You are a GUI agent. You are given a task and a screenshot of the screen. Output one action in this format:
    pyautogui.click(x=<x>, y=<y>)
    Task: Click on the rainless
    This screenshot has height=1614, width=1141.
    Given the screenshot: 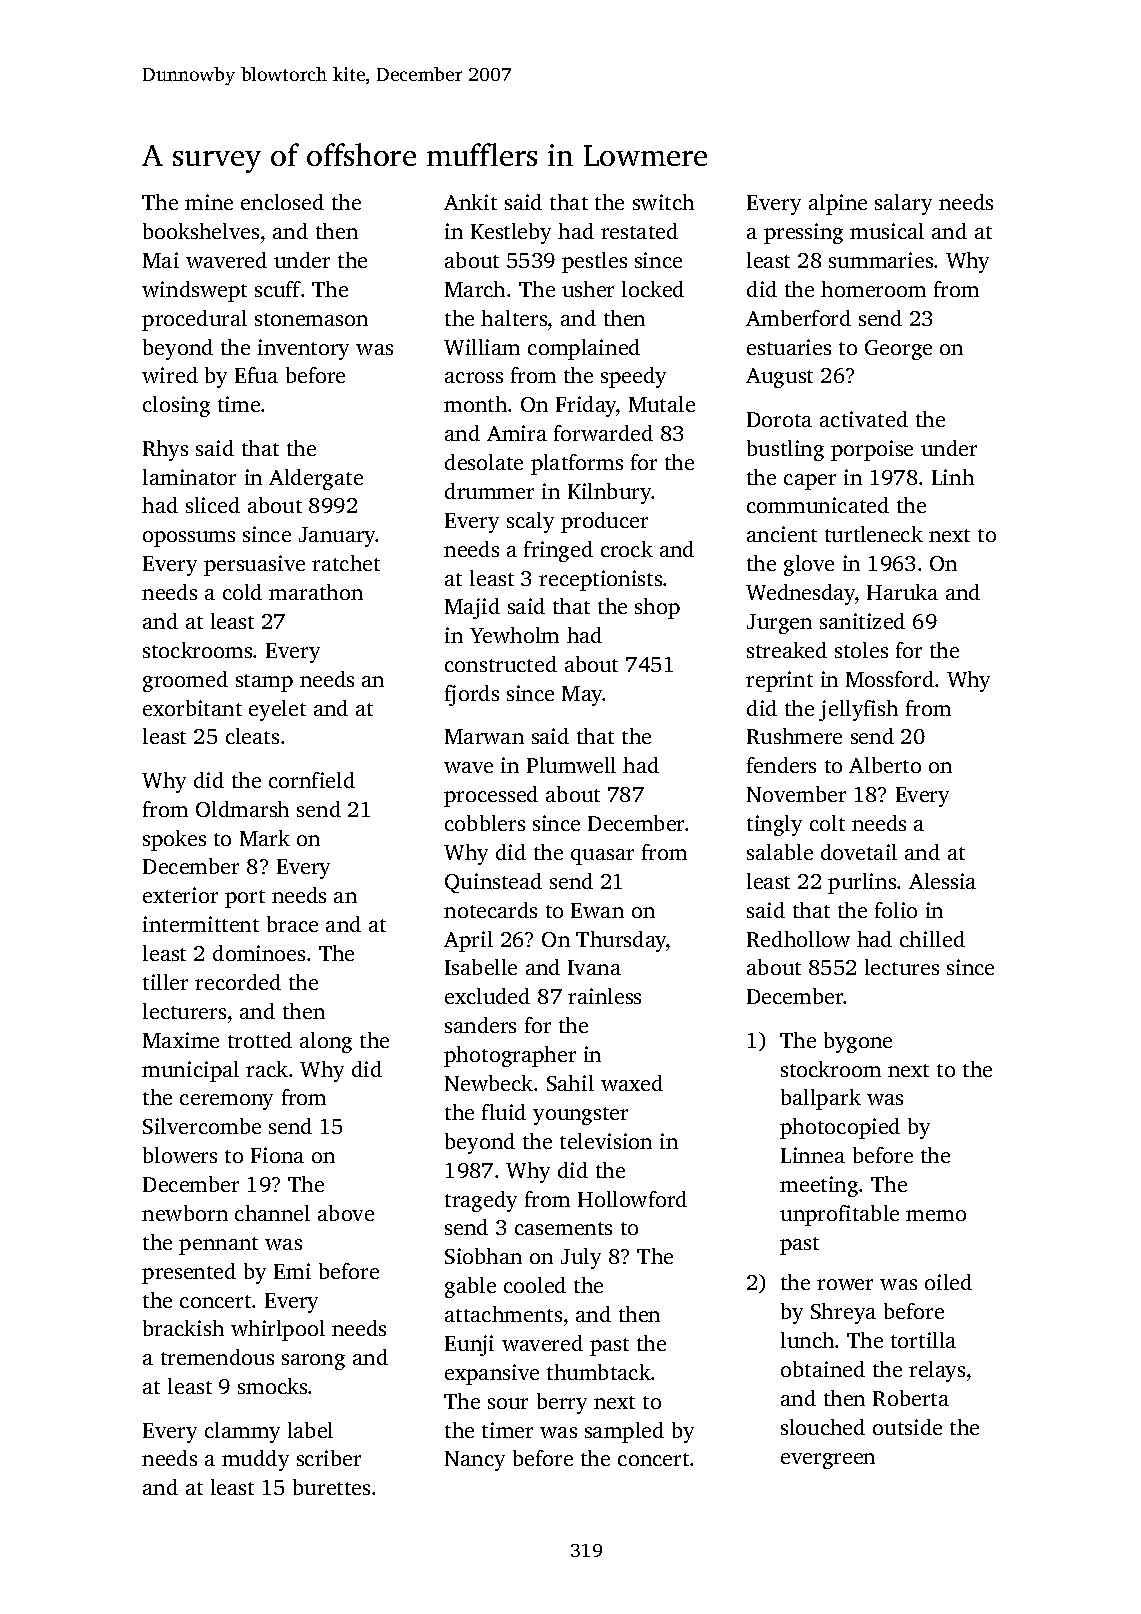 What is the action you would take?
    pyautogui.click(x=604, y=996)
